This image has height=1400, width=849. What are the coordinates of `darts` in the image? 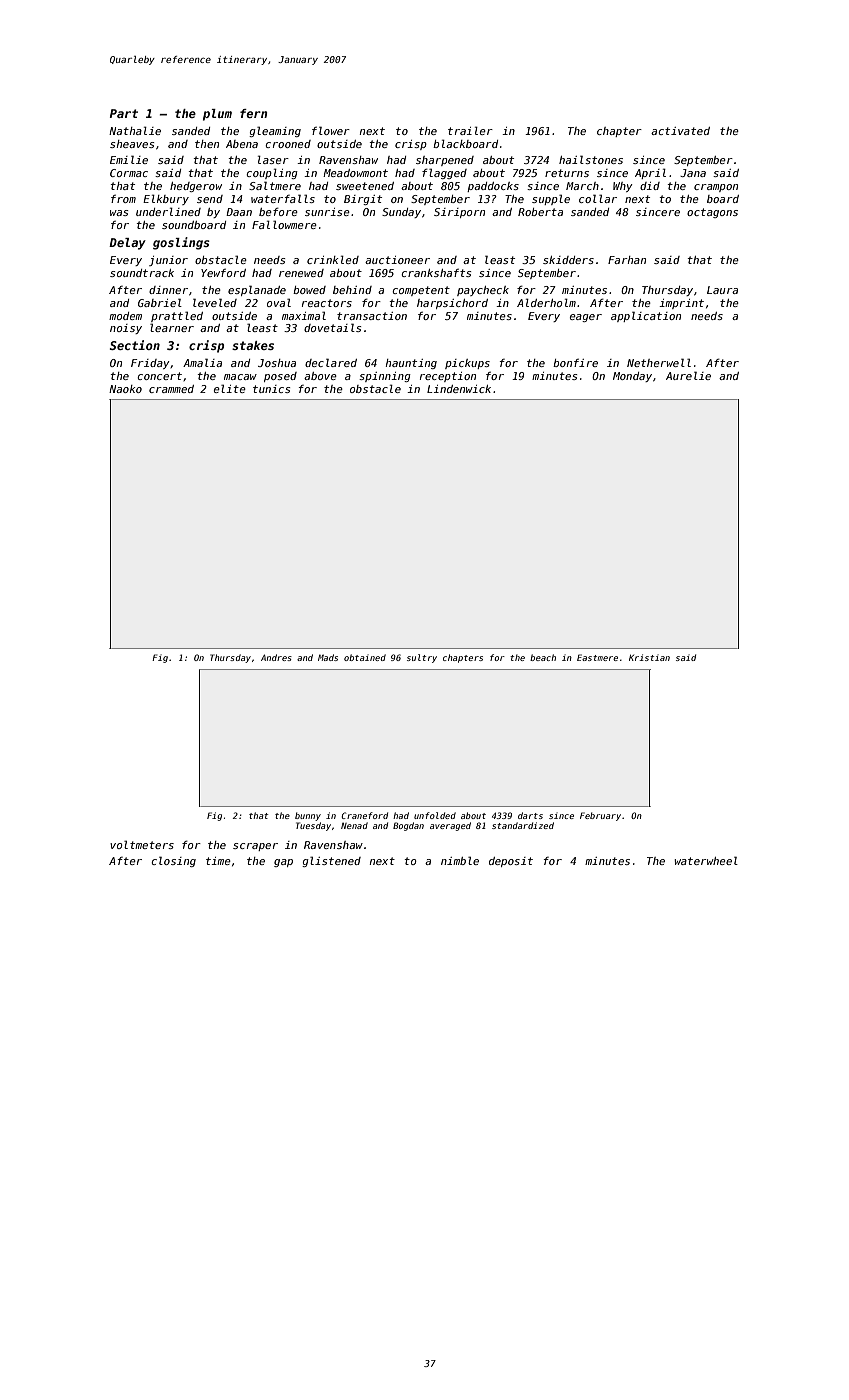 It's located at (530, 815).
